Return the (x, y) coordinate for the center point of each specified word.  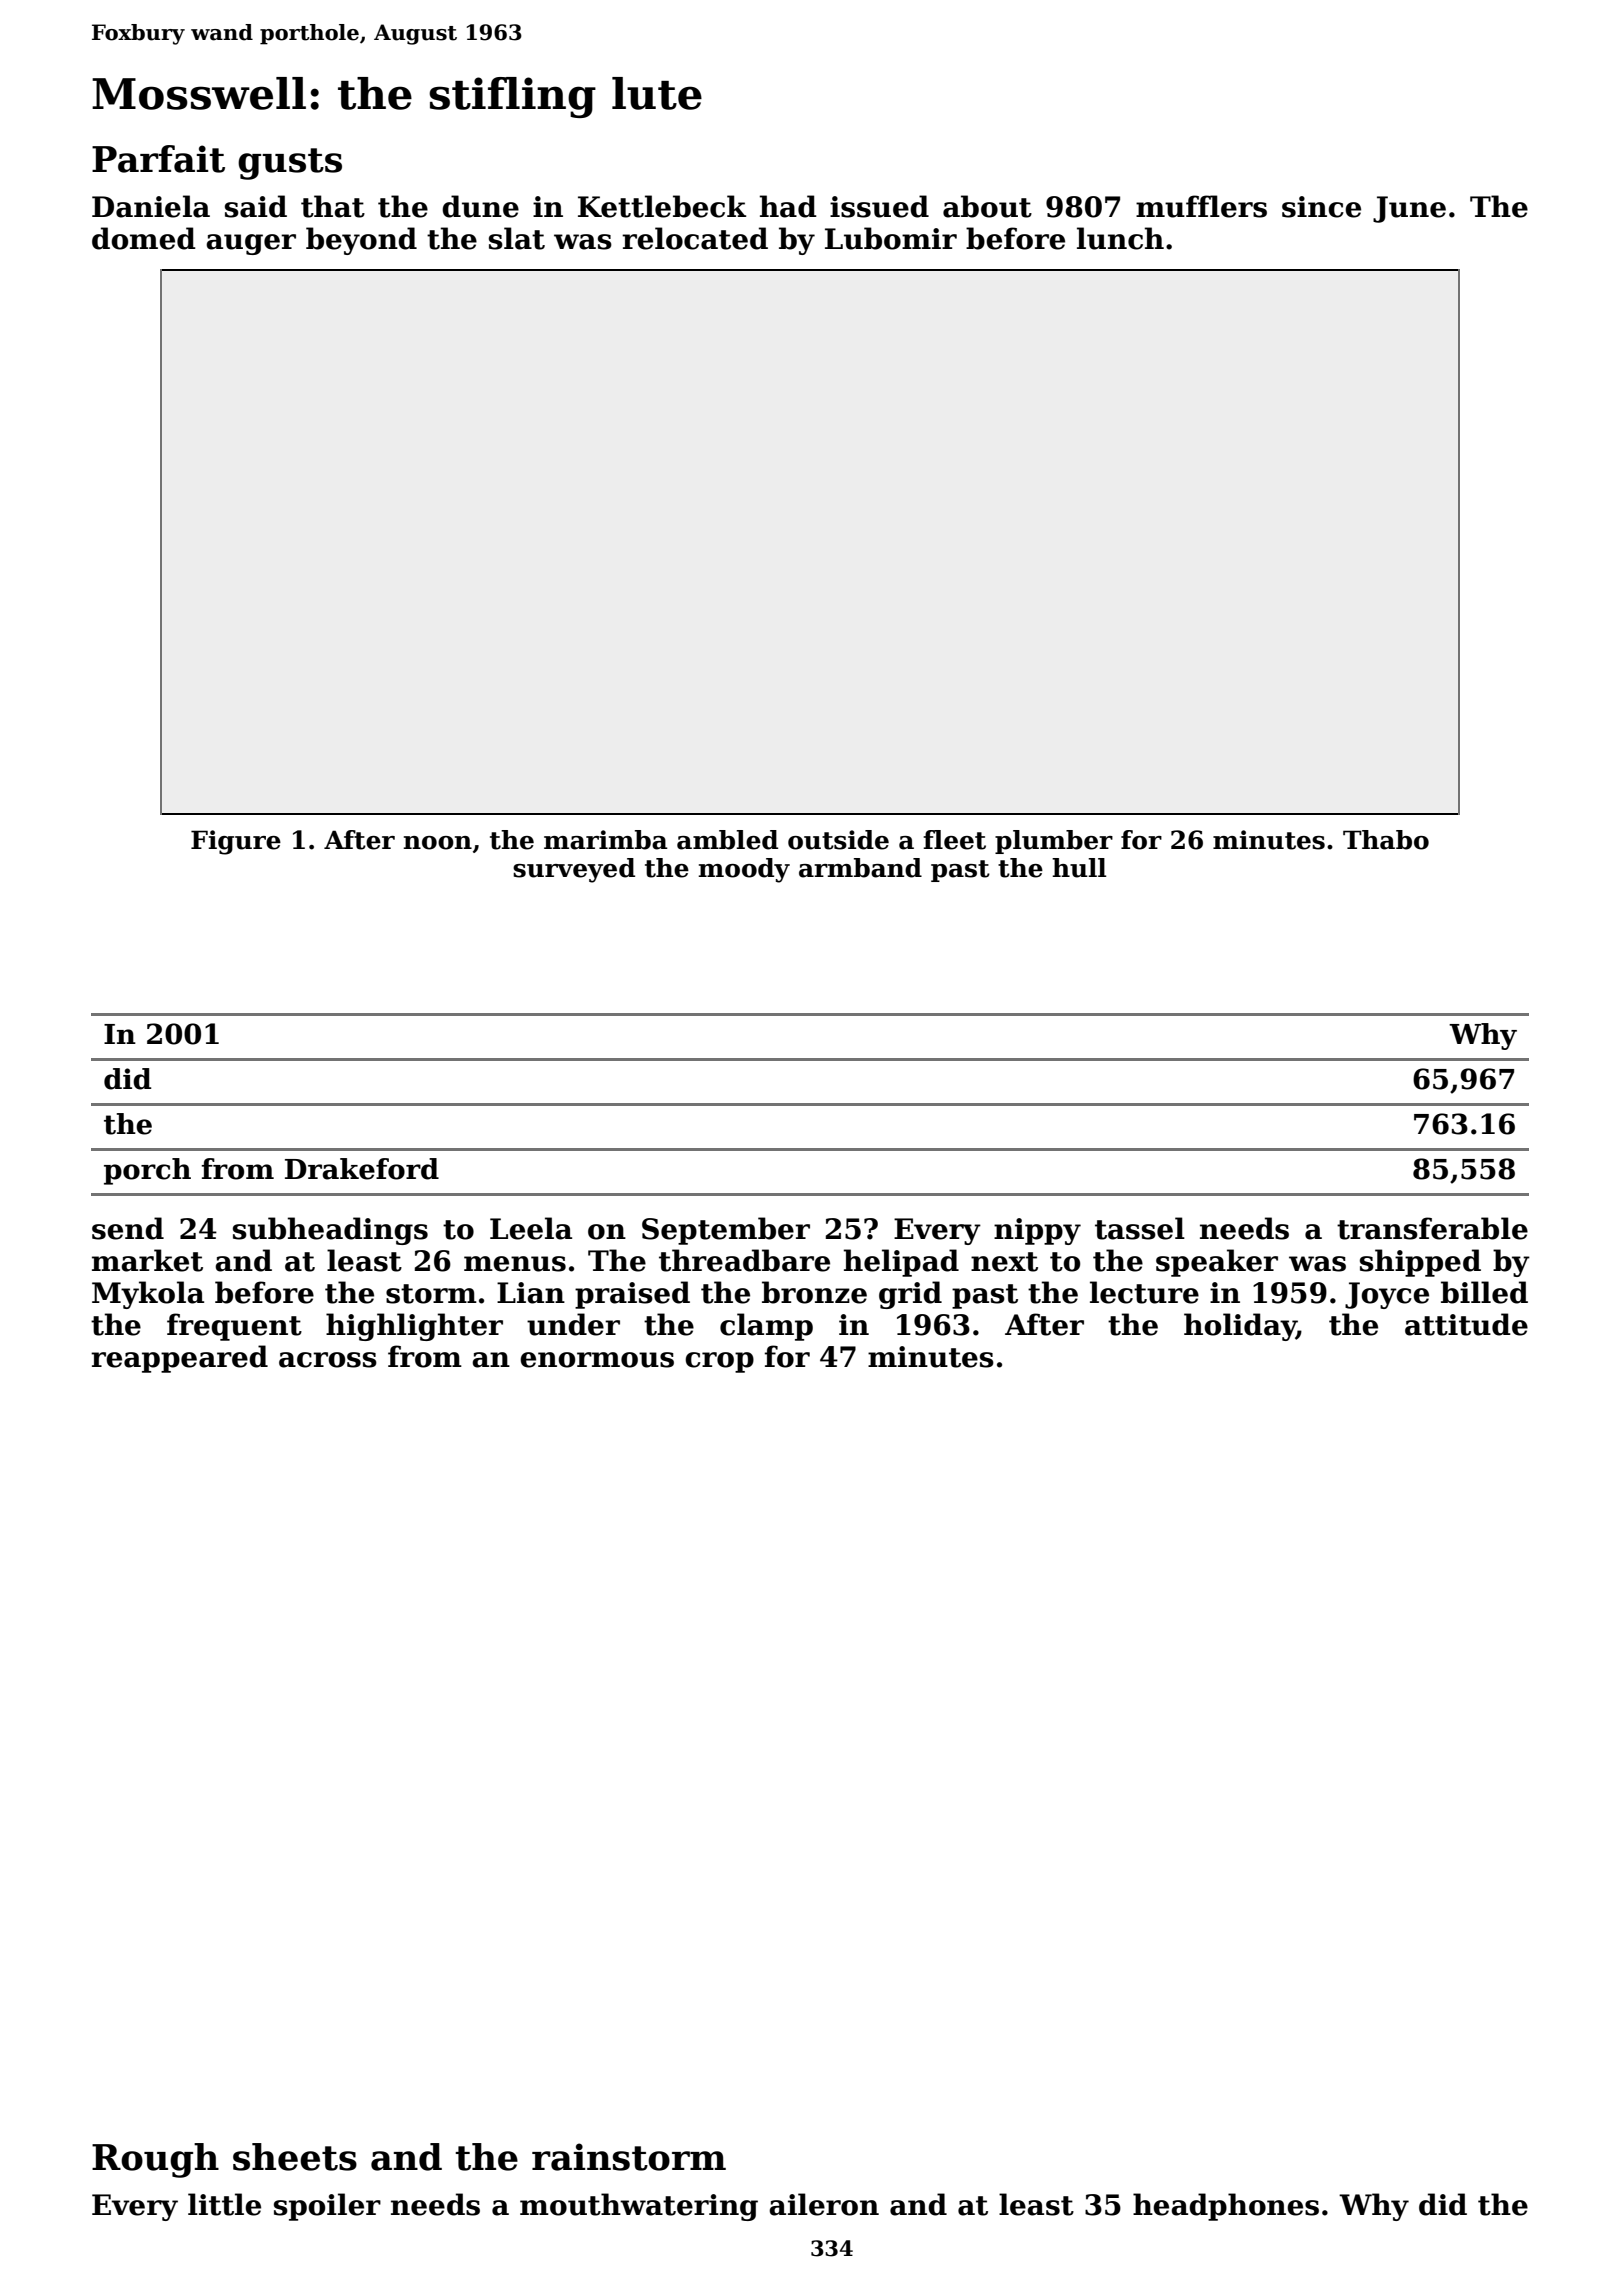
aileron (824, 2204)
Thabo (1386, 840)
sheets (295, 2157)
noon (437, 843)
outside (838, 840)
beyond (361, 241)
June (1409, 209)
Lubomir (891, 238)
